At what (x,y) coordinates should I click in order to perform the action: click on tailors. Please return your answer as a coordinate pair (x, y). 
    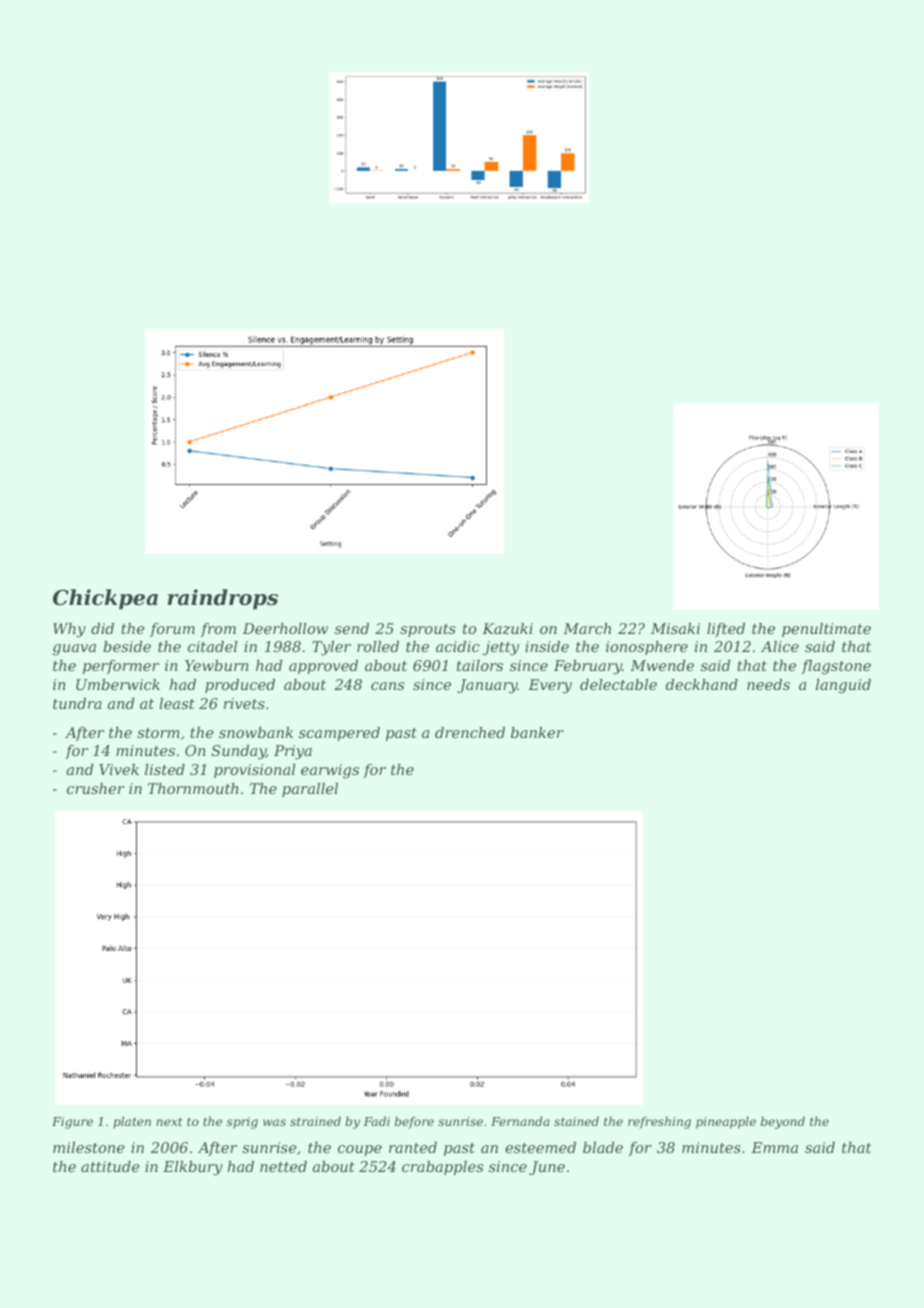
    Looking at the image, I should click on (480, 665).
